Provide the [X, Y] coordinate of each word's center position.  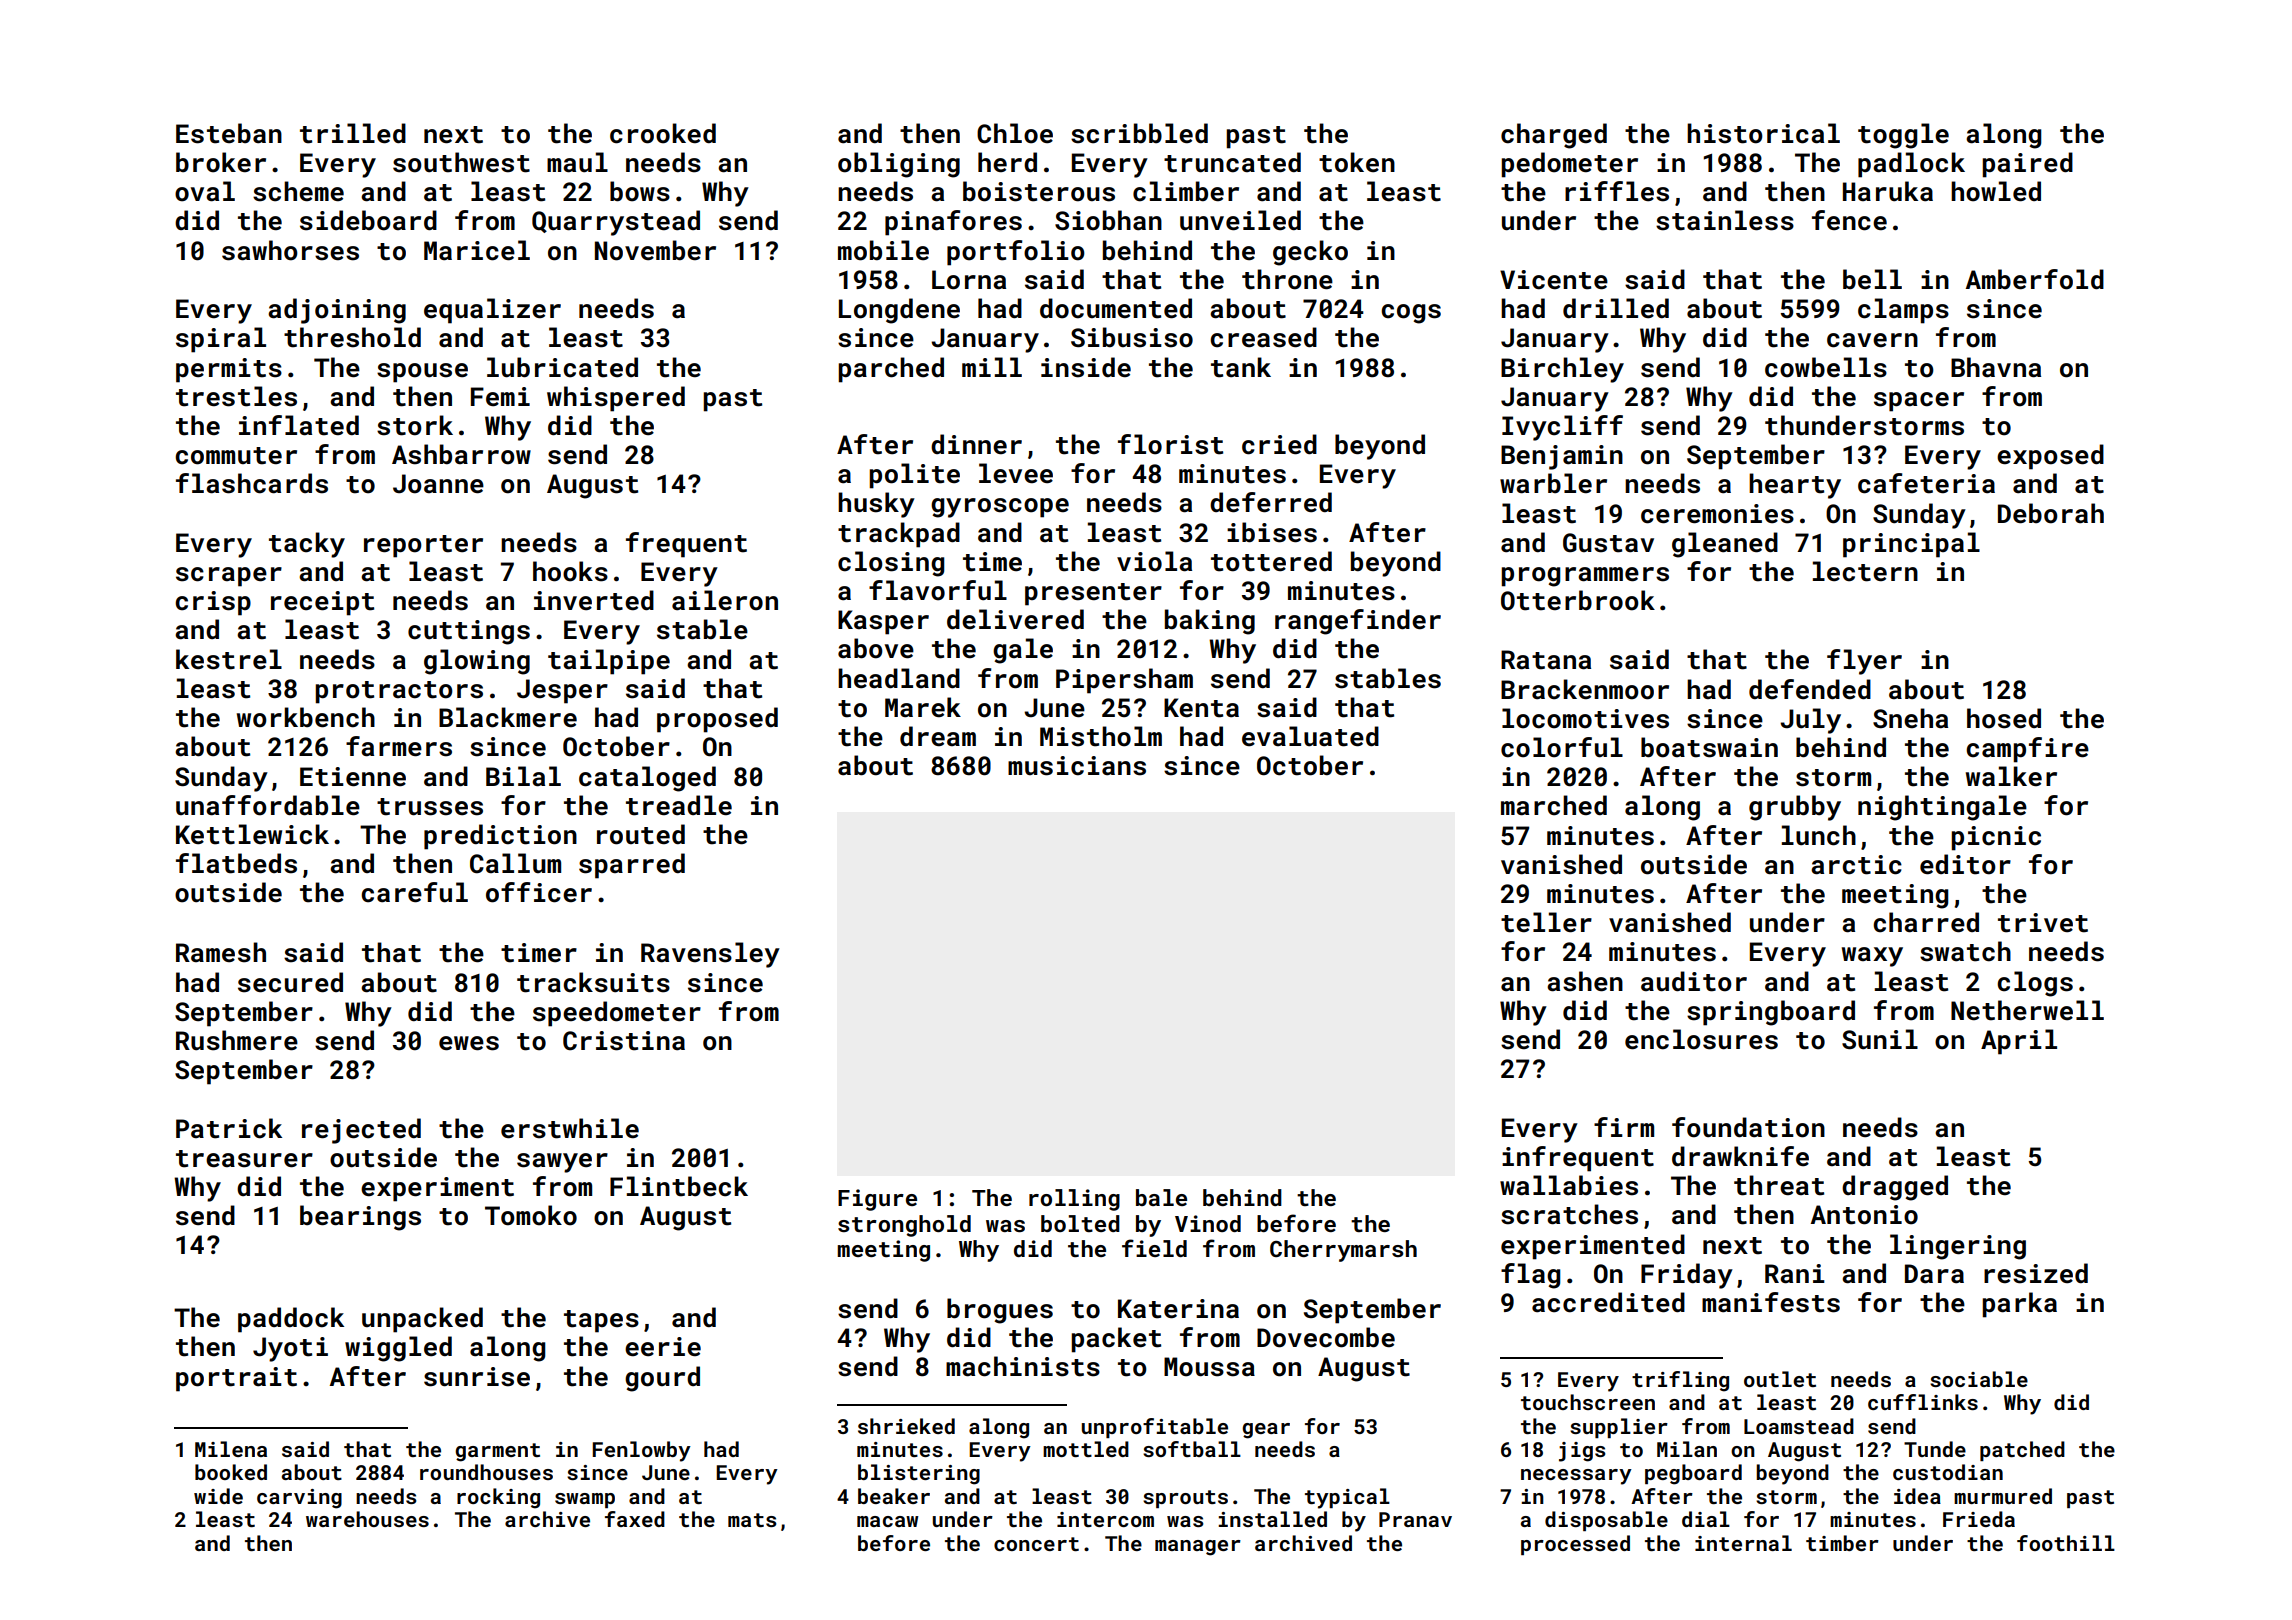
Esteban [229, 133]
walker [2011, 776]
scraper [229, 577]
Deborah [2051, 513]
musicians [1077, 766]
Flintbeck [679, 1186]
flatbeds [236, 863]
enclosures [1701, 1039]
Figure [877, 1200]
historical [1763, 133]
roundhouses [486, 1472]
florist [1170, 444]
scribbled [1139, 133]
